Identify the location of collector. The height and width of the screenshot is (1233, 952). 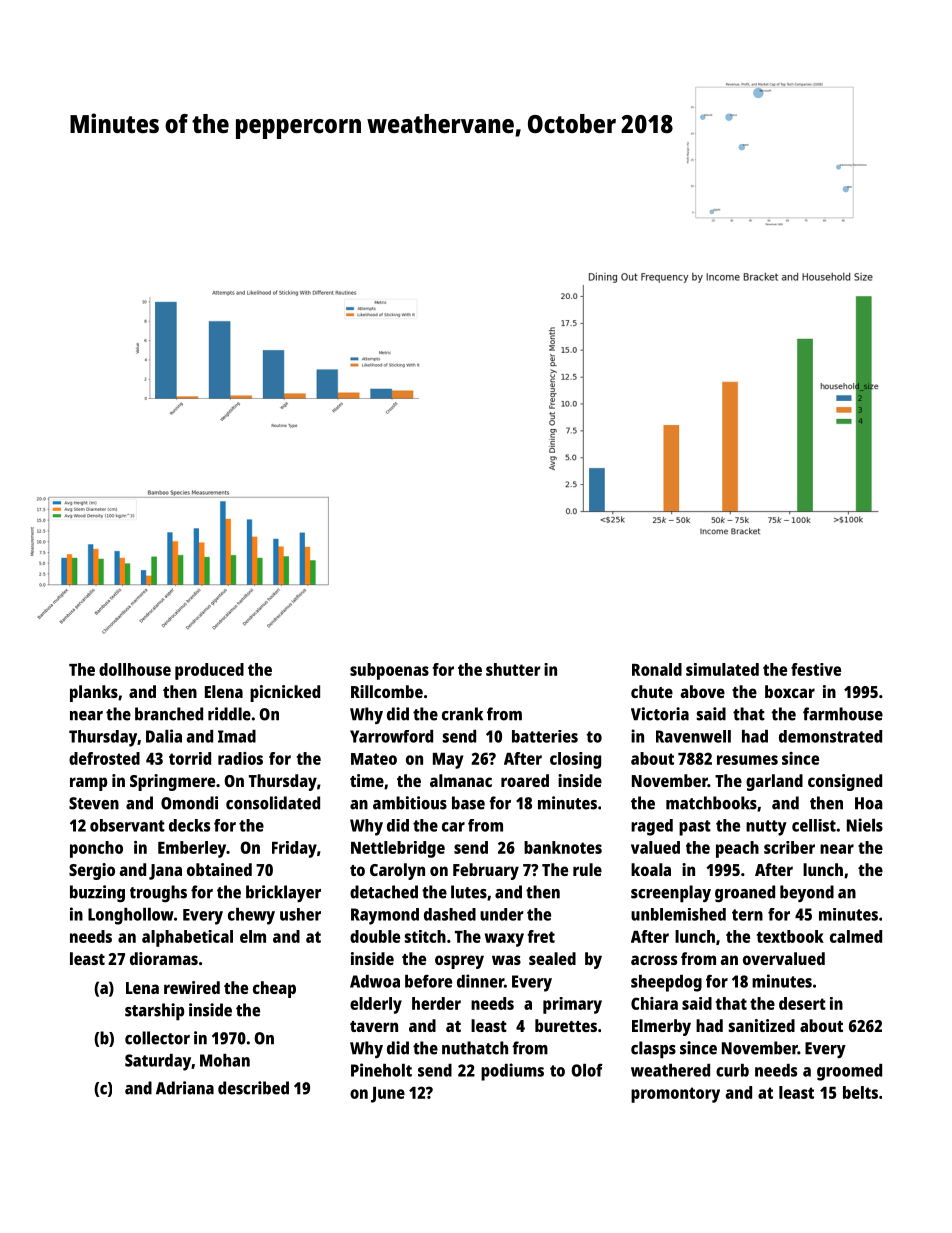
(157, 1038).
